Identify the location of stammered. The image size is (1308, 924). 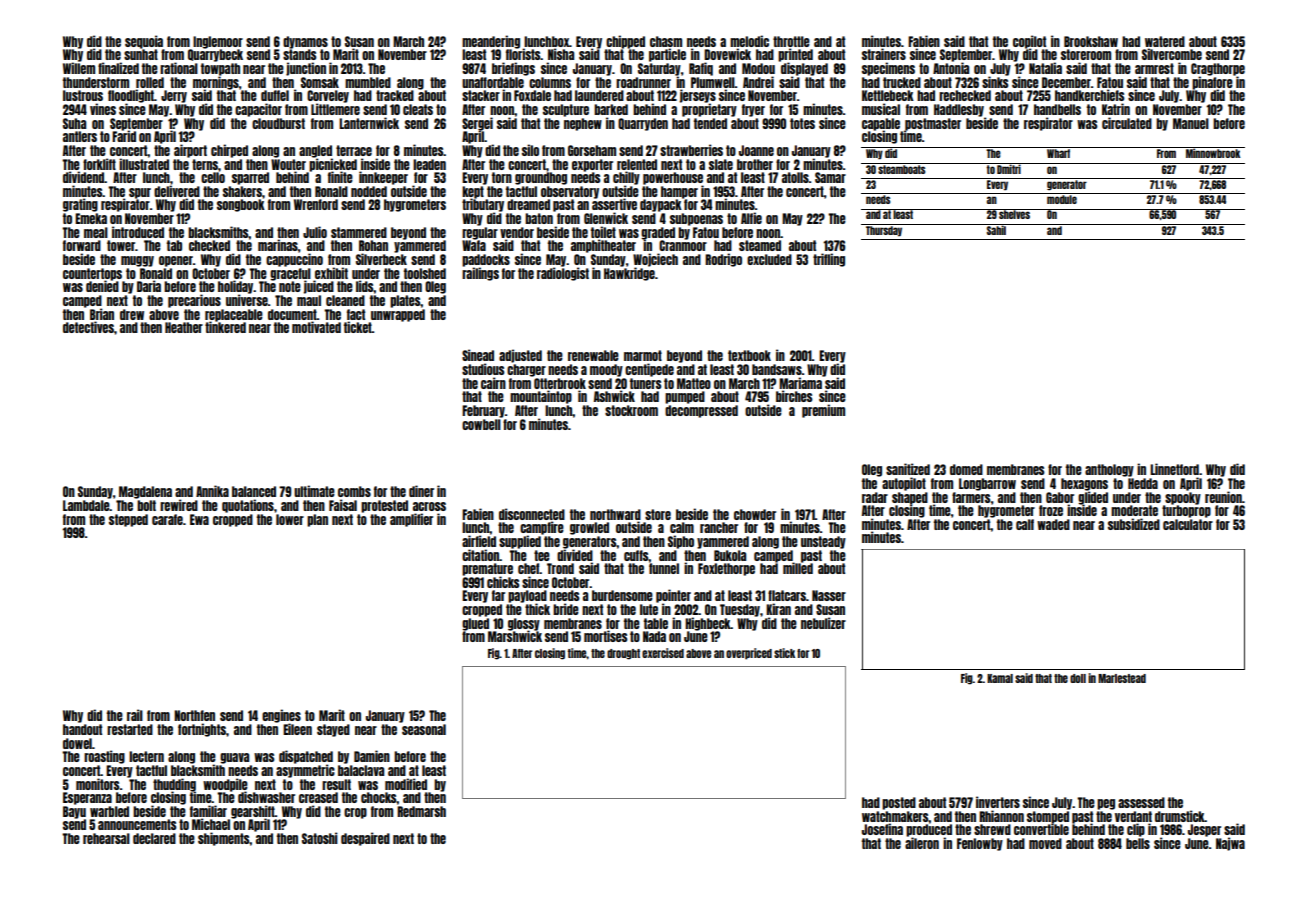
(359, 232).
